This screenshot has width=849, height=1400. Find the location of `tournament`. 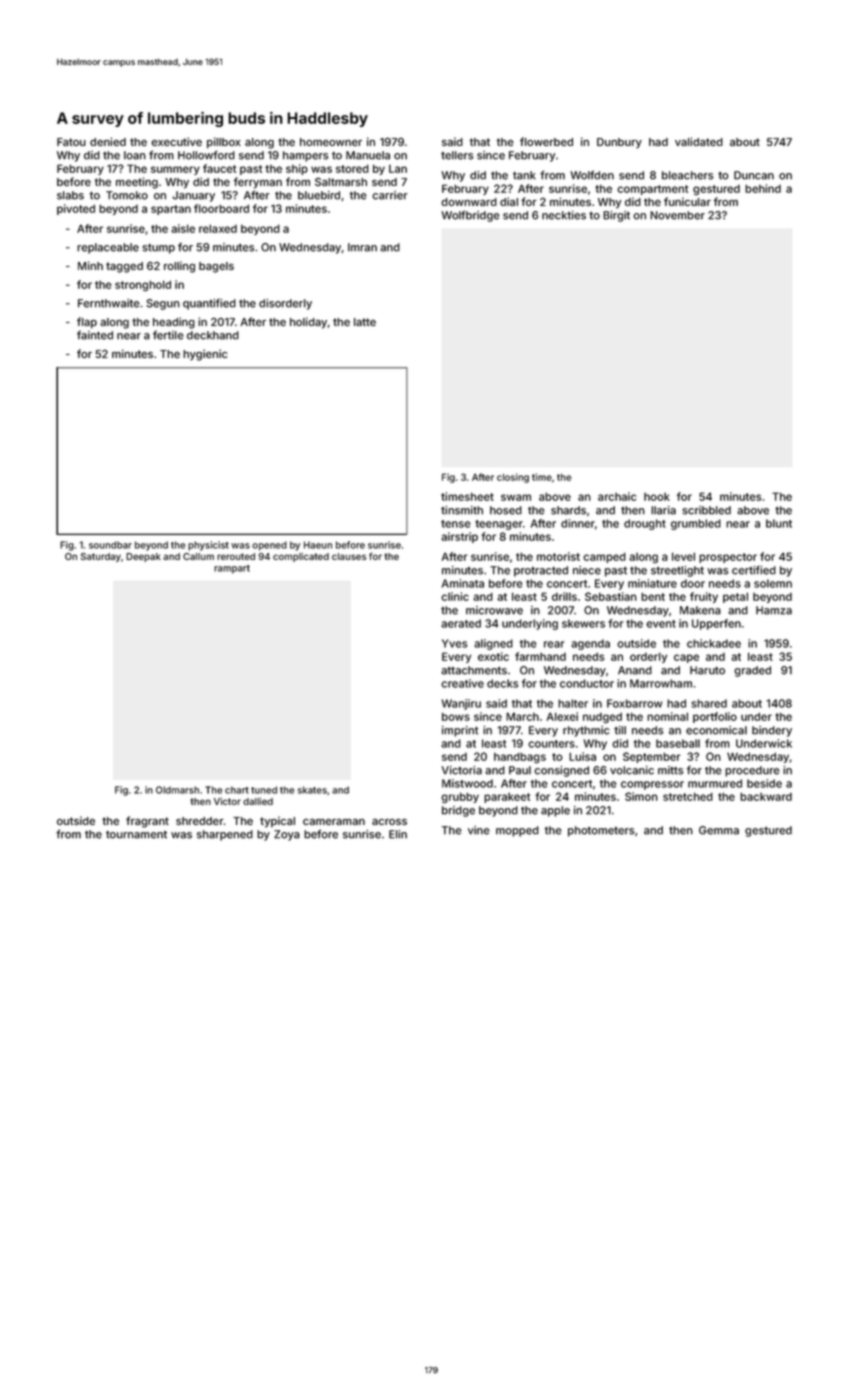

tournament is located at coordinates (136, 834).
